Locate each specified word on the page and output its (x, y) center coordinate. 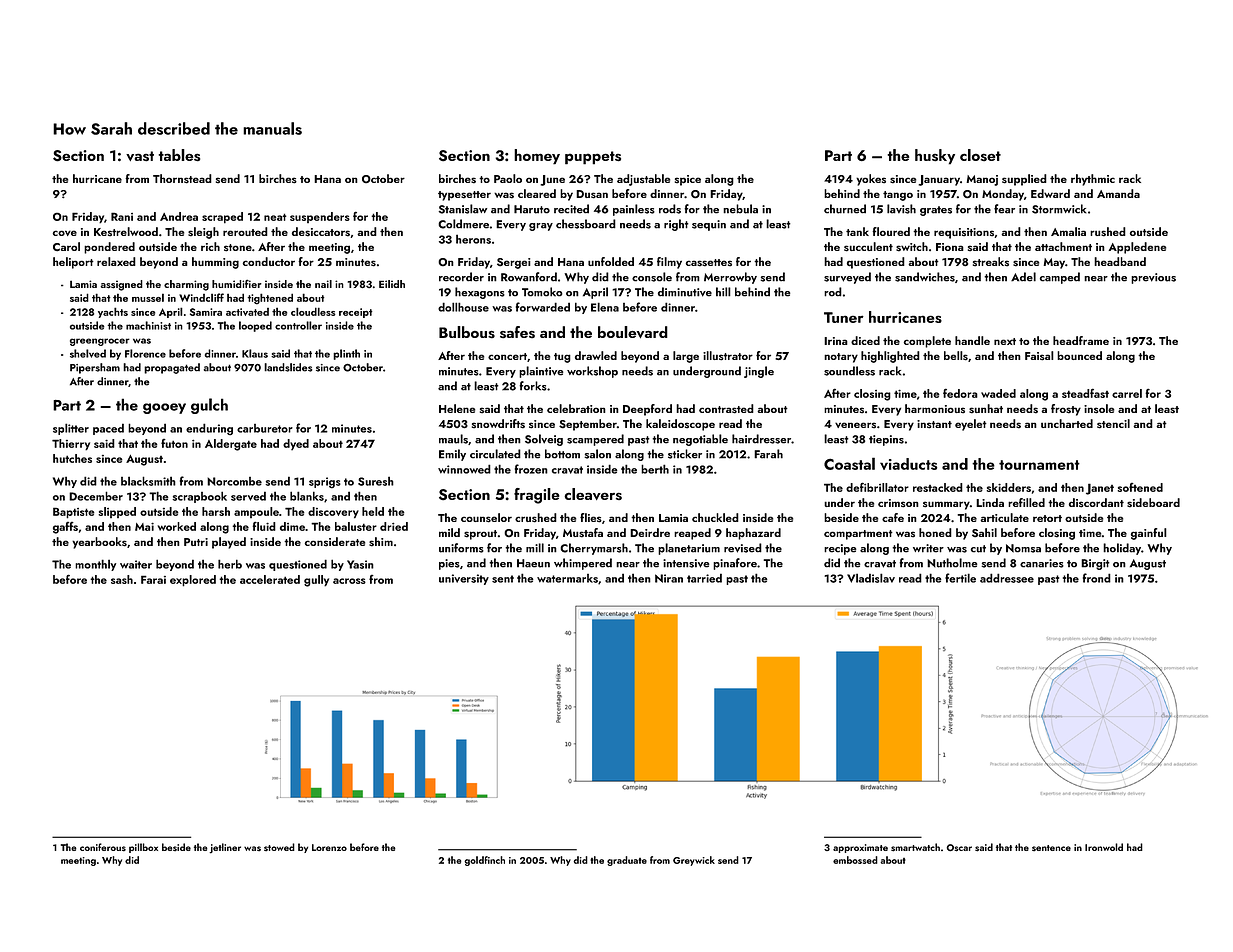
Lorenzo (329, 847)
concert (508, 357)
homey (537, 157)
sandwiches (925, 277)
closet (980, 155)
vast (140, 156)
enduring (209, 429)
